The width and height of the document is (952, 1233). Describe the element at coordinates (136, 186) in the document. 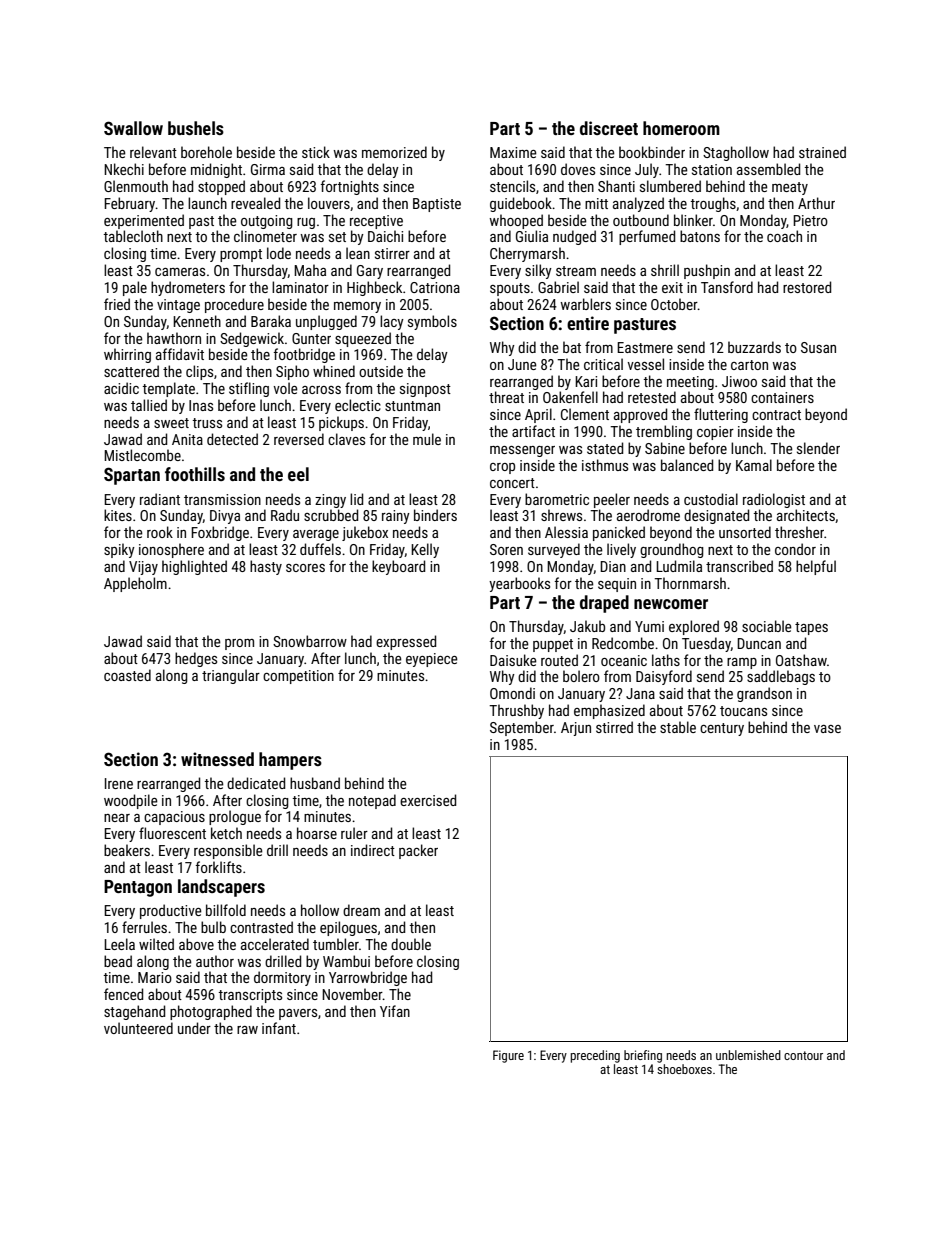

I see `Glenmouth` at that location.
